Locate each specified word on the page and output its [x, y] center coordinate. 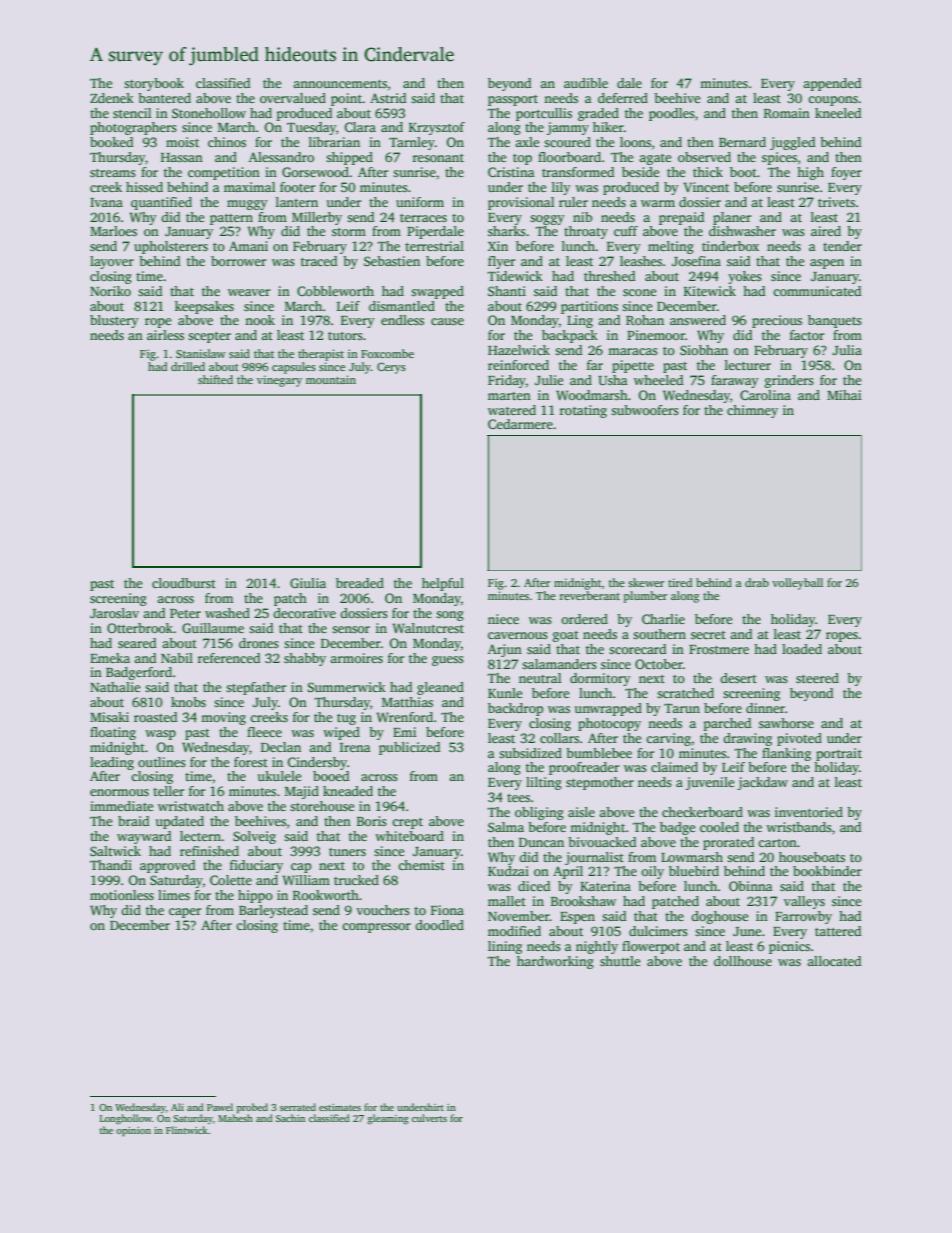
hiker [608, 127]
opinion [133, 1132]
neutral [540, 678]
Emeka [110, 658]
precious [777, 321]
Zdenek [112, 98]
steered [817, 678]
